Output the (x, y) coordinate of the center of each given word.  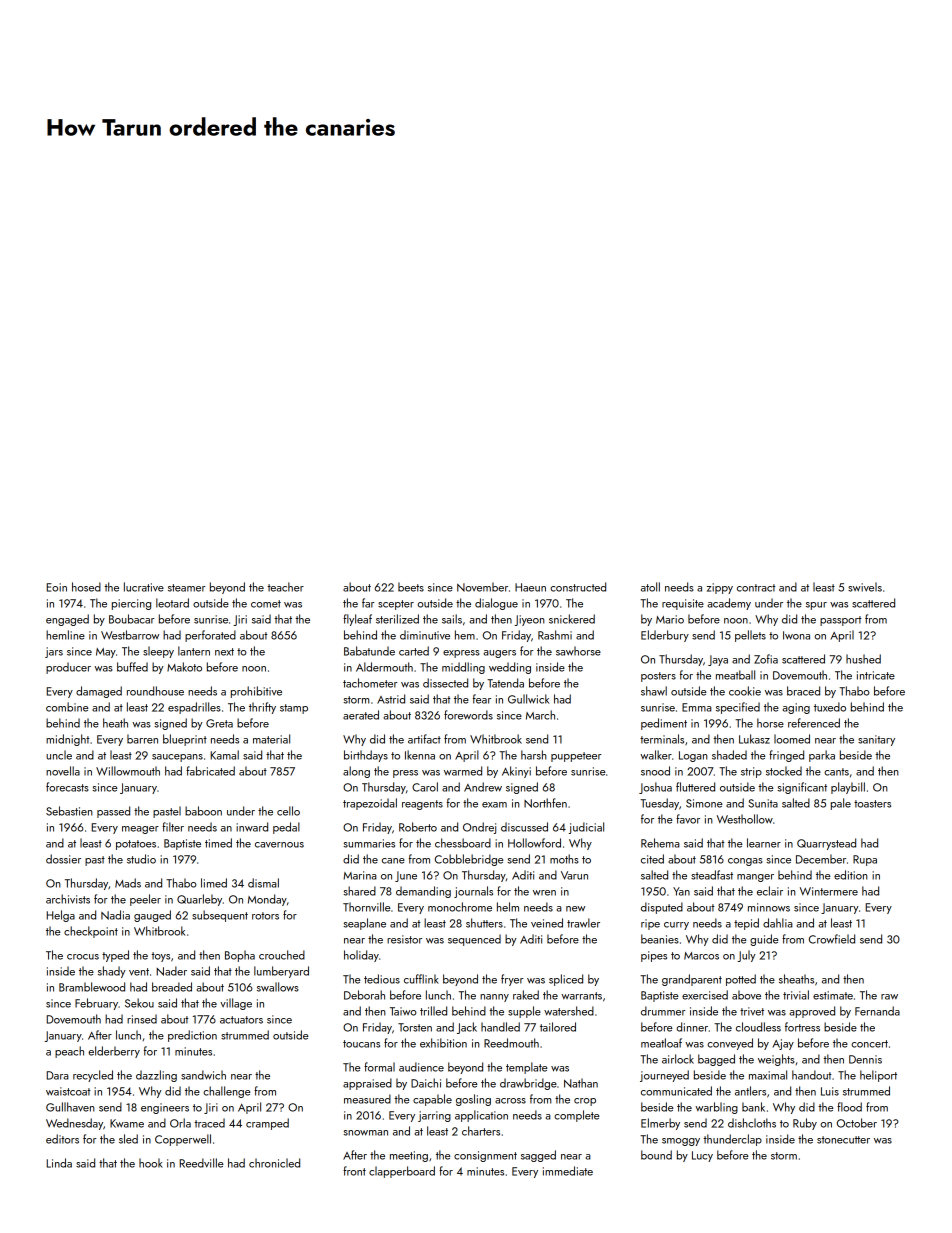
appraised (367, 1084)
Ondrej (479, 828)
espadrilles (194, 708)
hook (151, 1163)
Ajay (783, 1044)
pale (841, 804)
